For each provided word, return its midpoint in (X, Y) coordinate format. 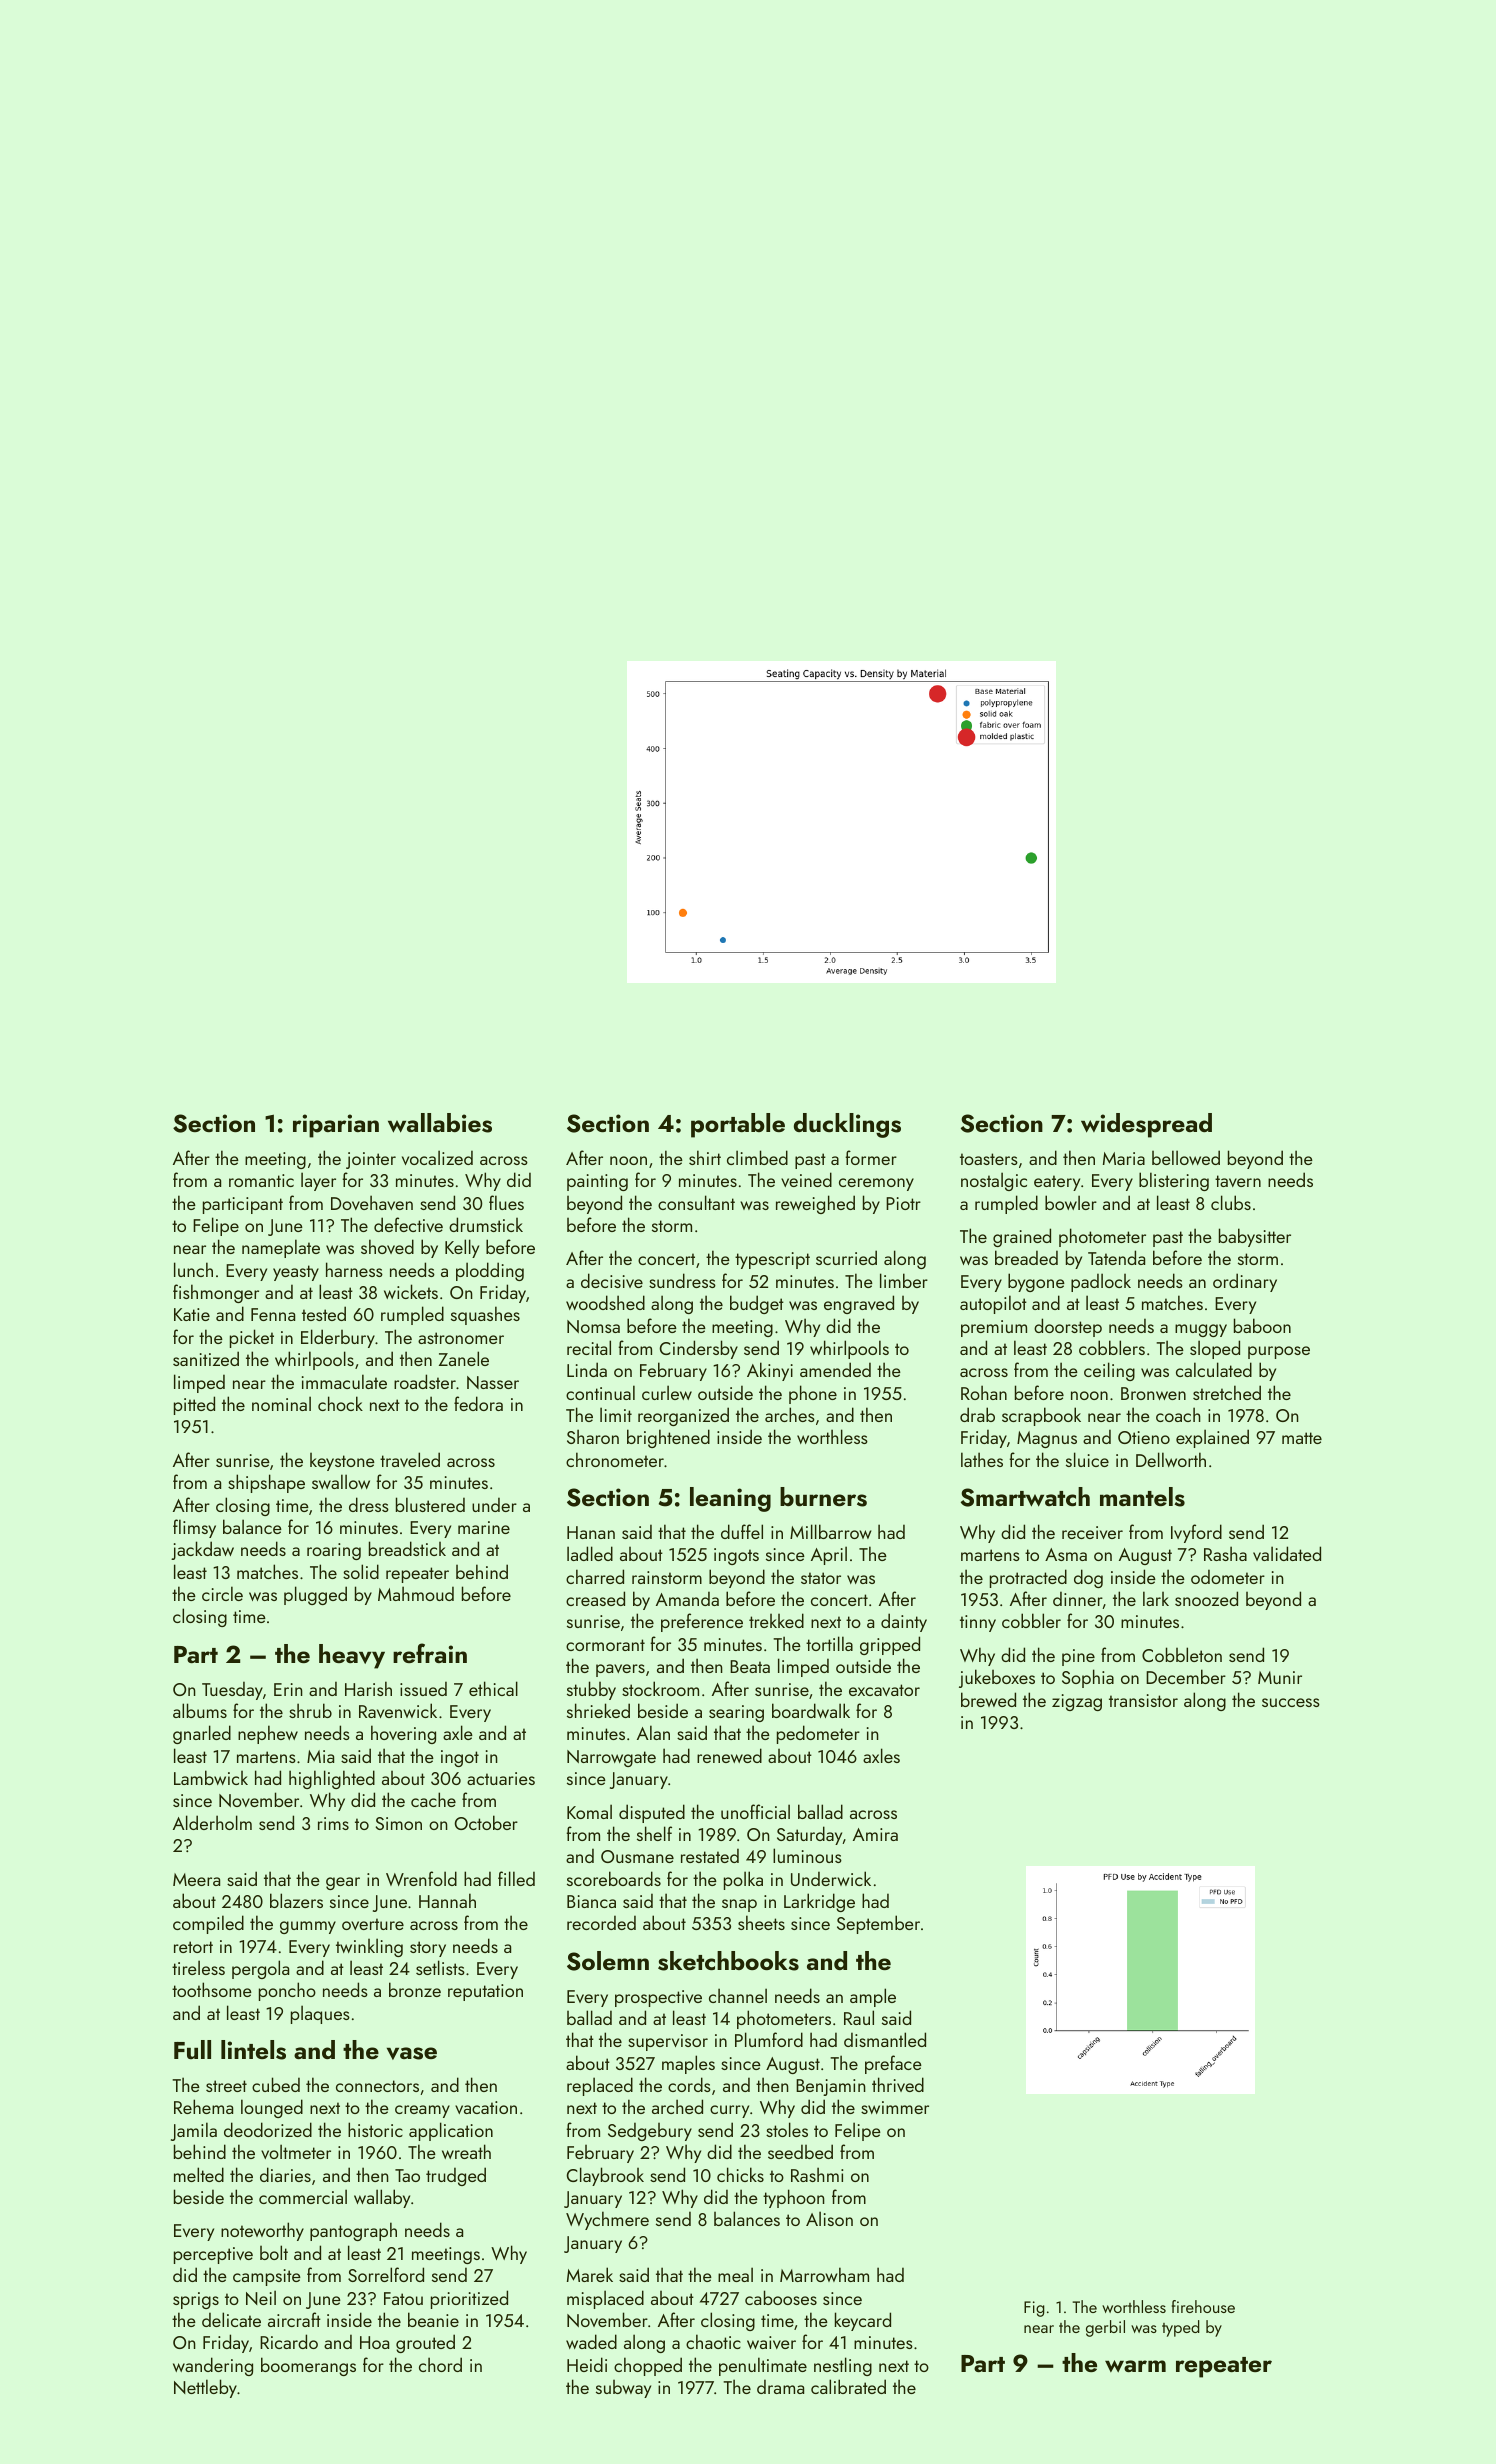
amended (835, 1369)
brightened (668, 1438)
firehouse (1203, 2306)
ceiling (1109, 1371)
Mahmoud (416, 1593)
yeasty (296, 1273)
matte (1302, 1438)
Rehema (203, 2106)
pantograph (353, 2231)
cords (689, 2084)
